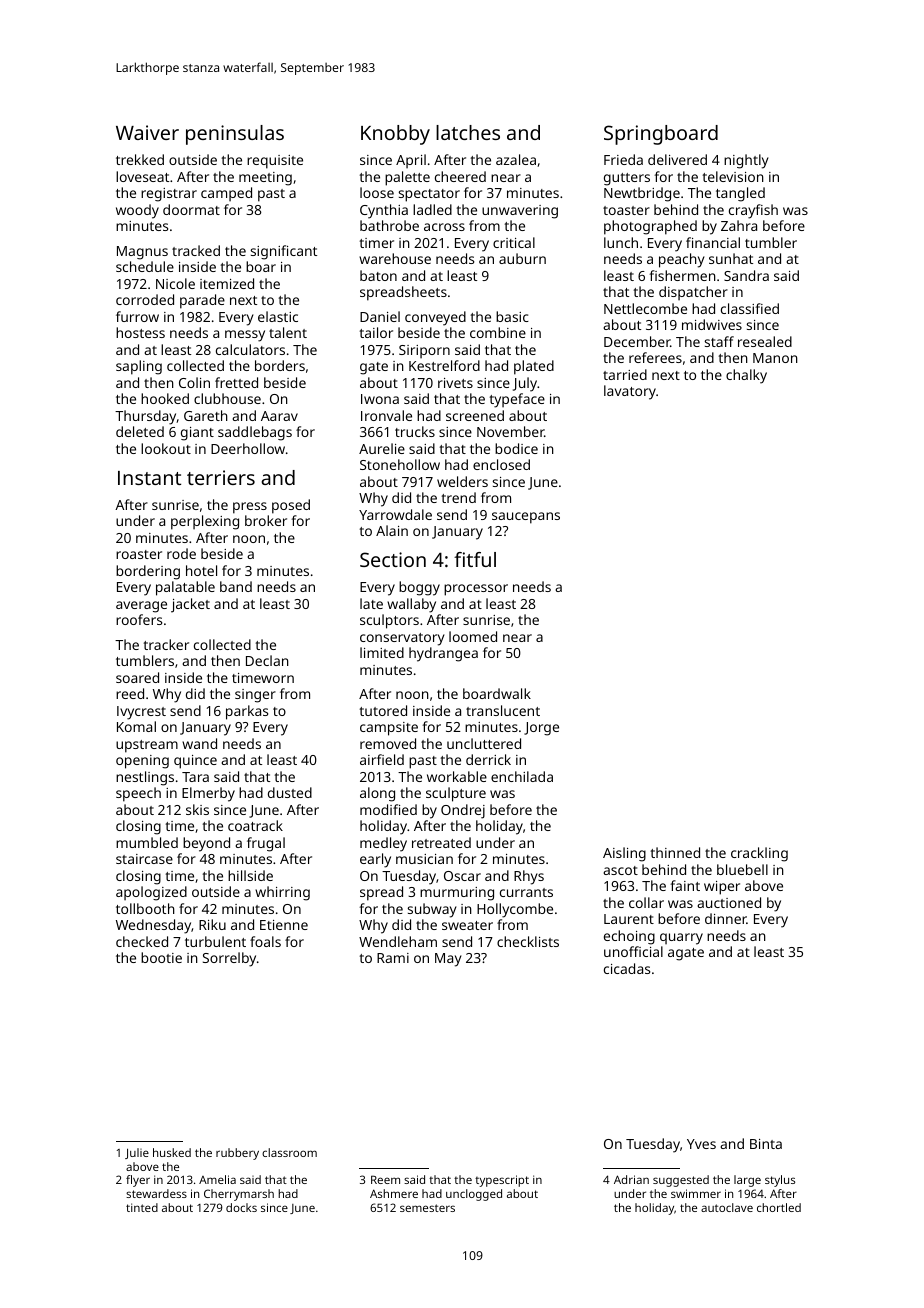  Describe the element at coordinates (161, 957) in the screenshot. I see `bootie` at that location.
